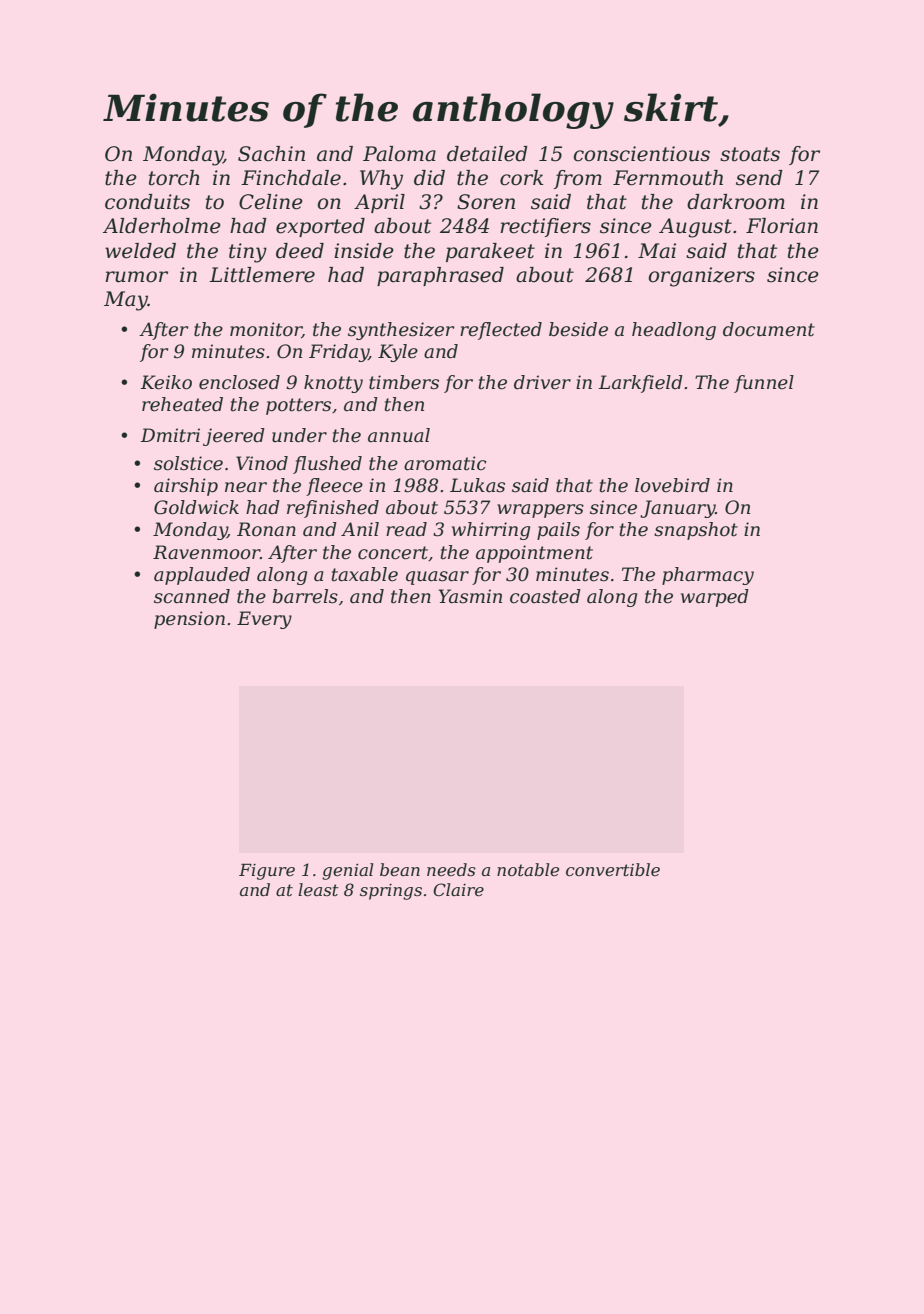 This screenshot has width=924, height=1314. What do you see at coordinates (126, 301) in the screenshot?
I see `May` at bounding box center [126, 301].
